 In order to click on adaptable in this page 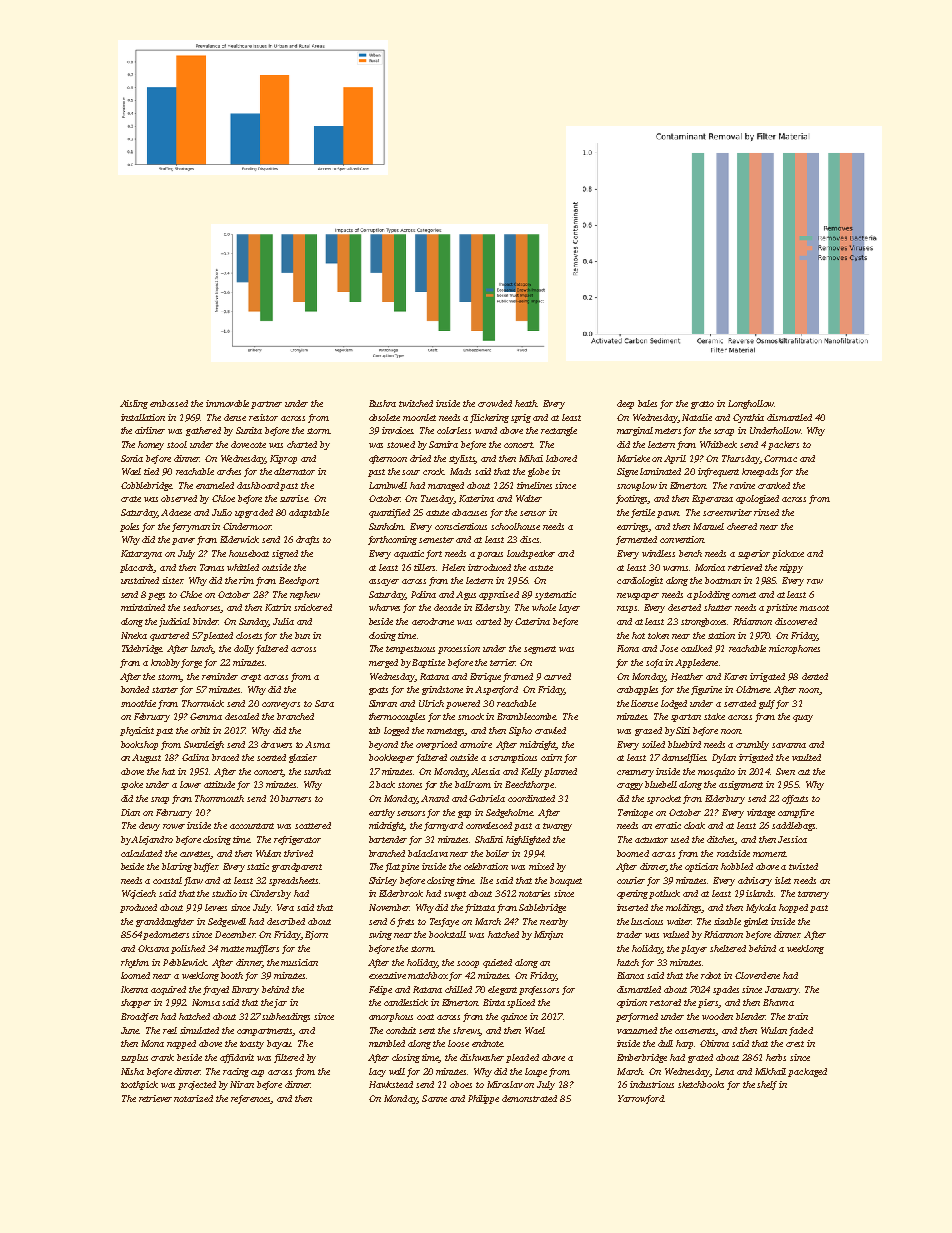, I will do `click(309, 513)`.
